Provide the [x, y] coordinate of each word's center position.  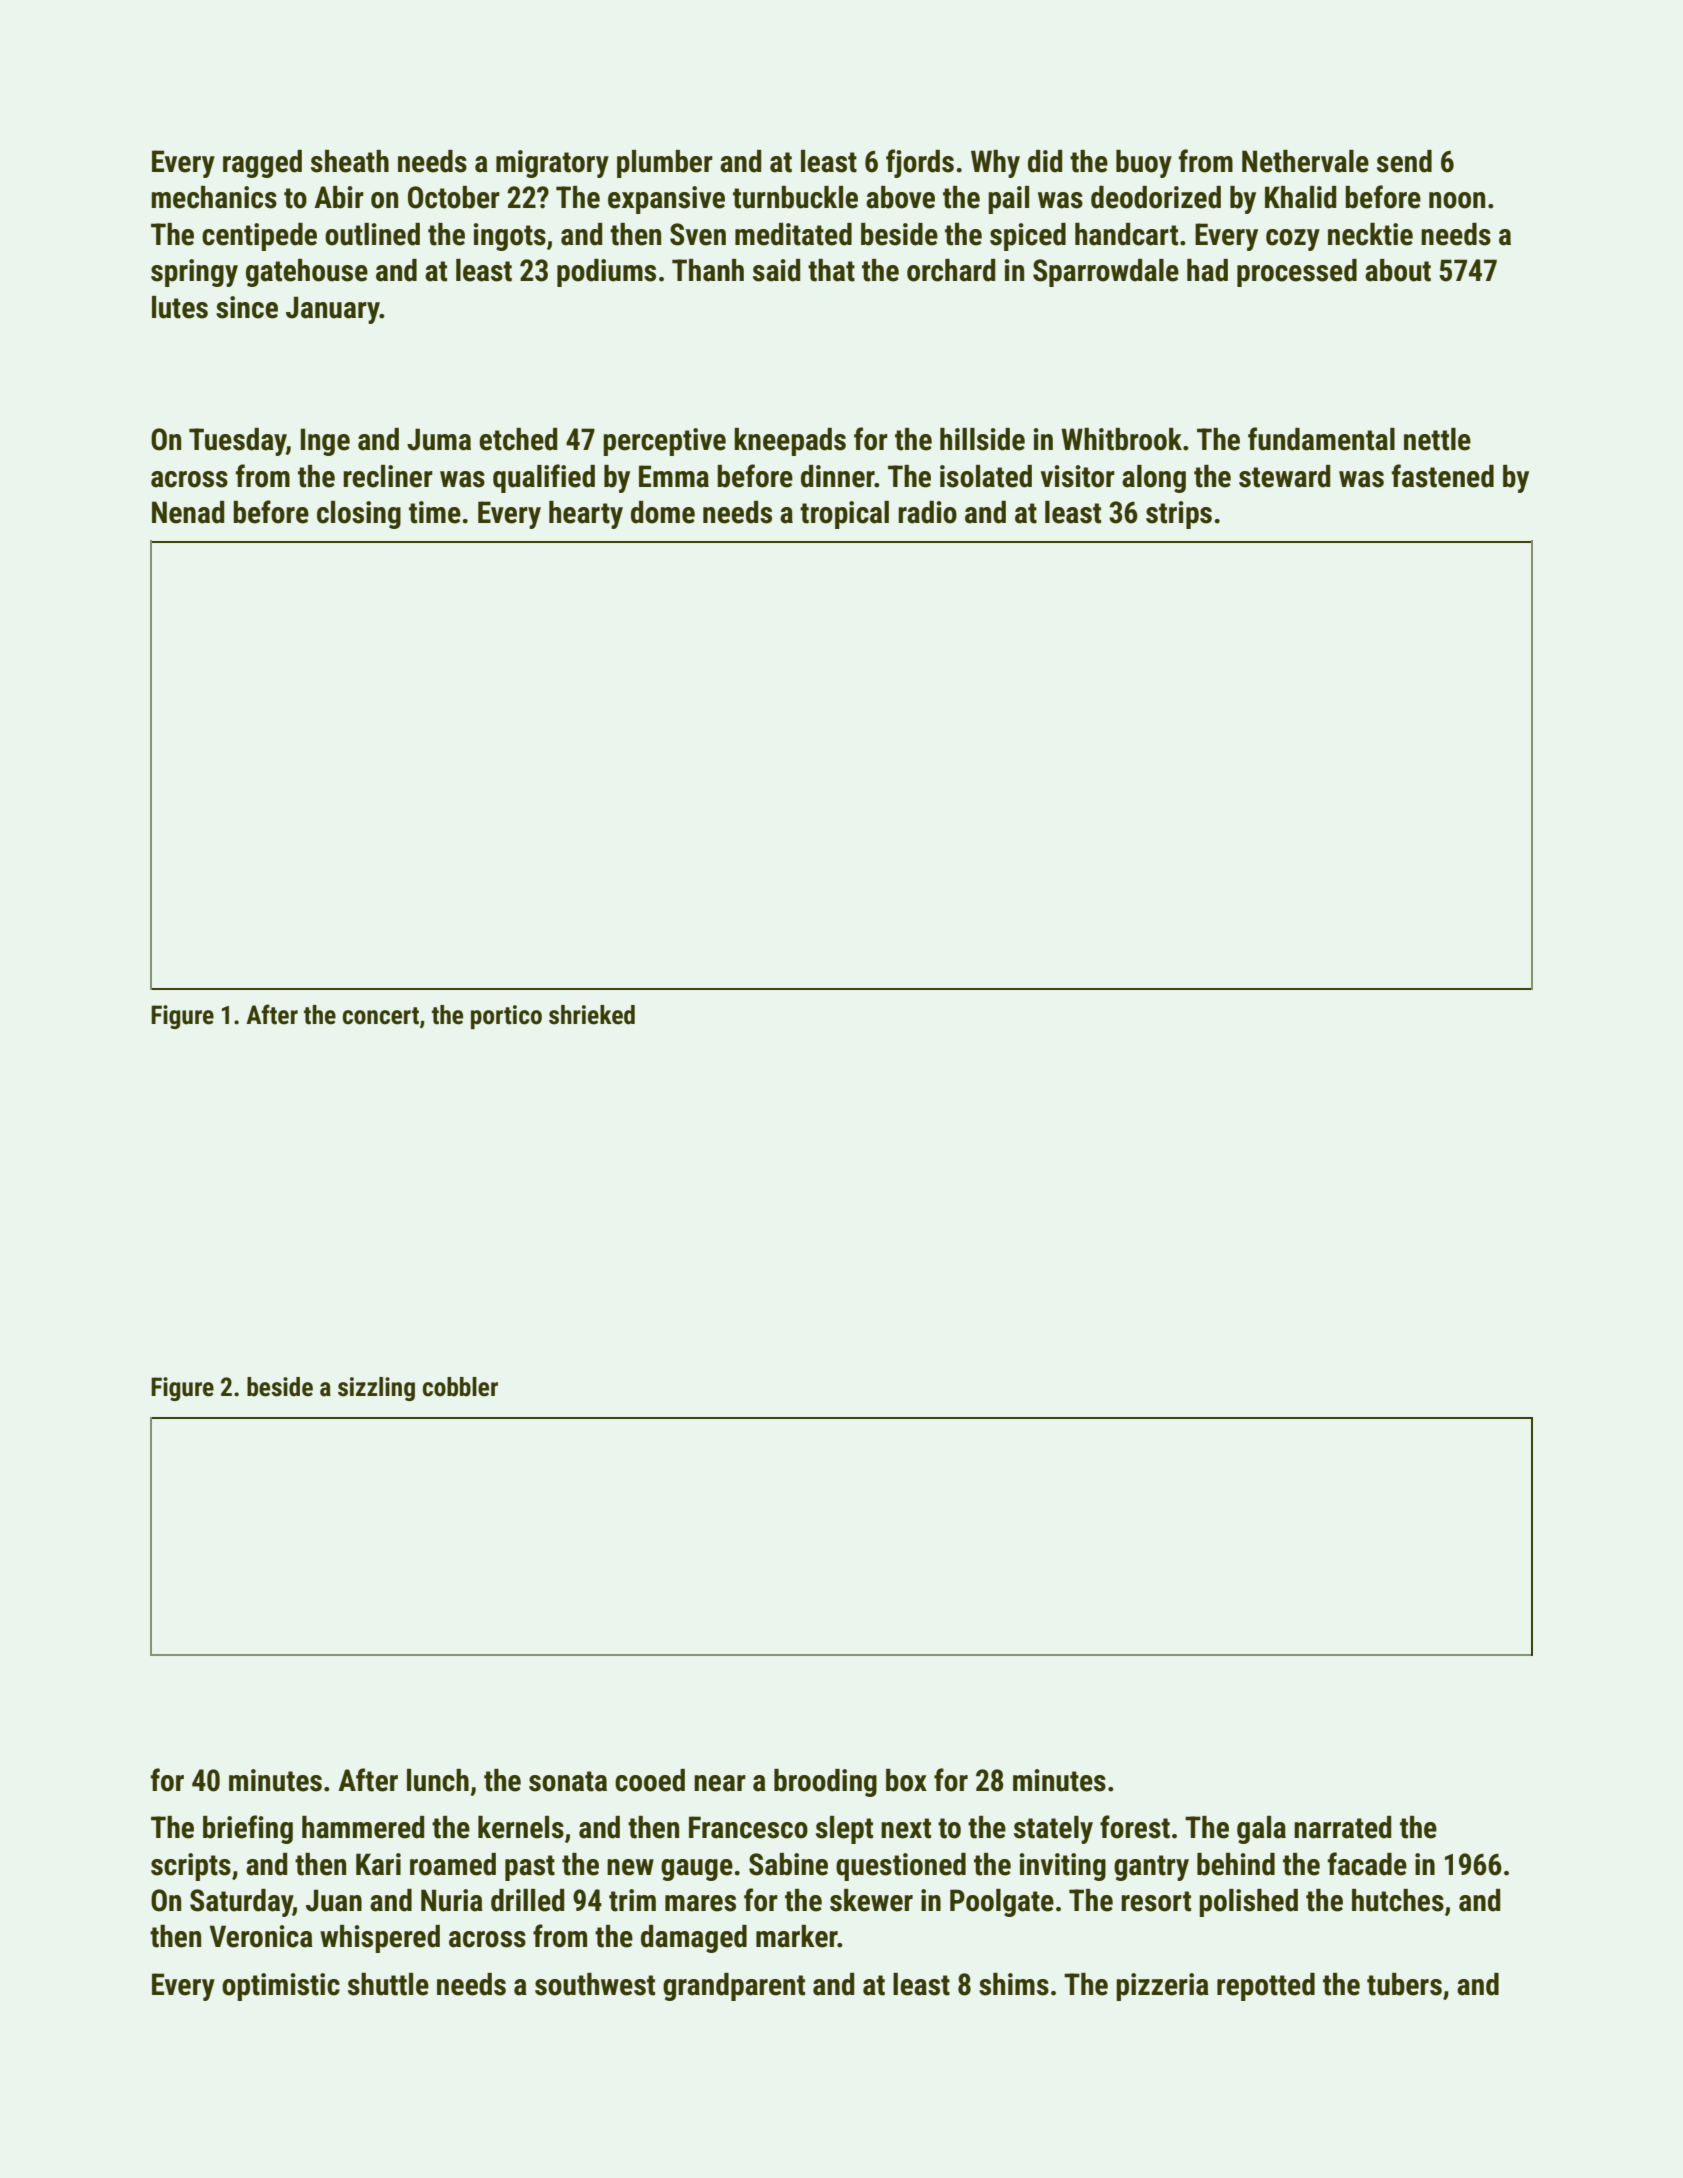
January [333, 310]
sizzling [376, 1389]
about [1398, 270]
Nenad [188, 512]
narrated [1342, 1827]
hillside [982, 439]
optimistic [281, 1987]
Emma [674, 476]
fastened [1443, 476]
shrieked [592, 1015]
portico [506, 1017]
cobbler [460, 1387]
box [906, 1780]
